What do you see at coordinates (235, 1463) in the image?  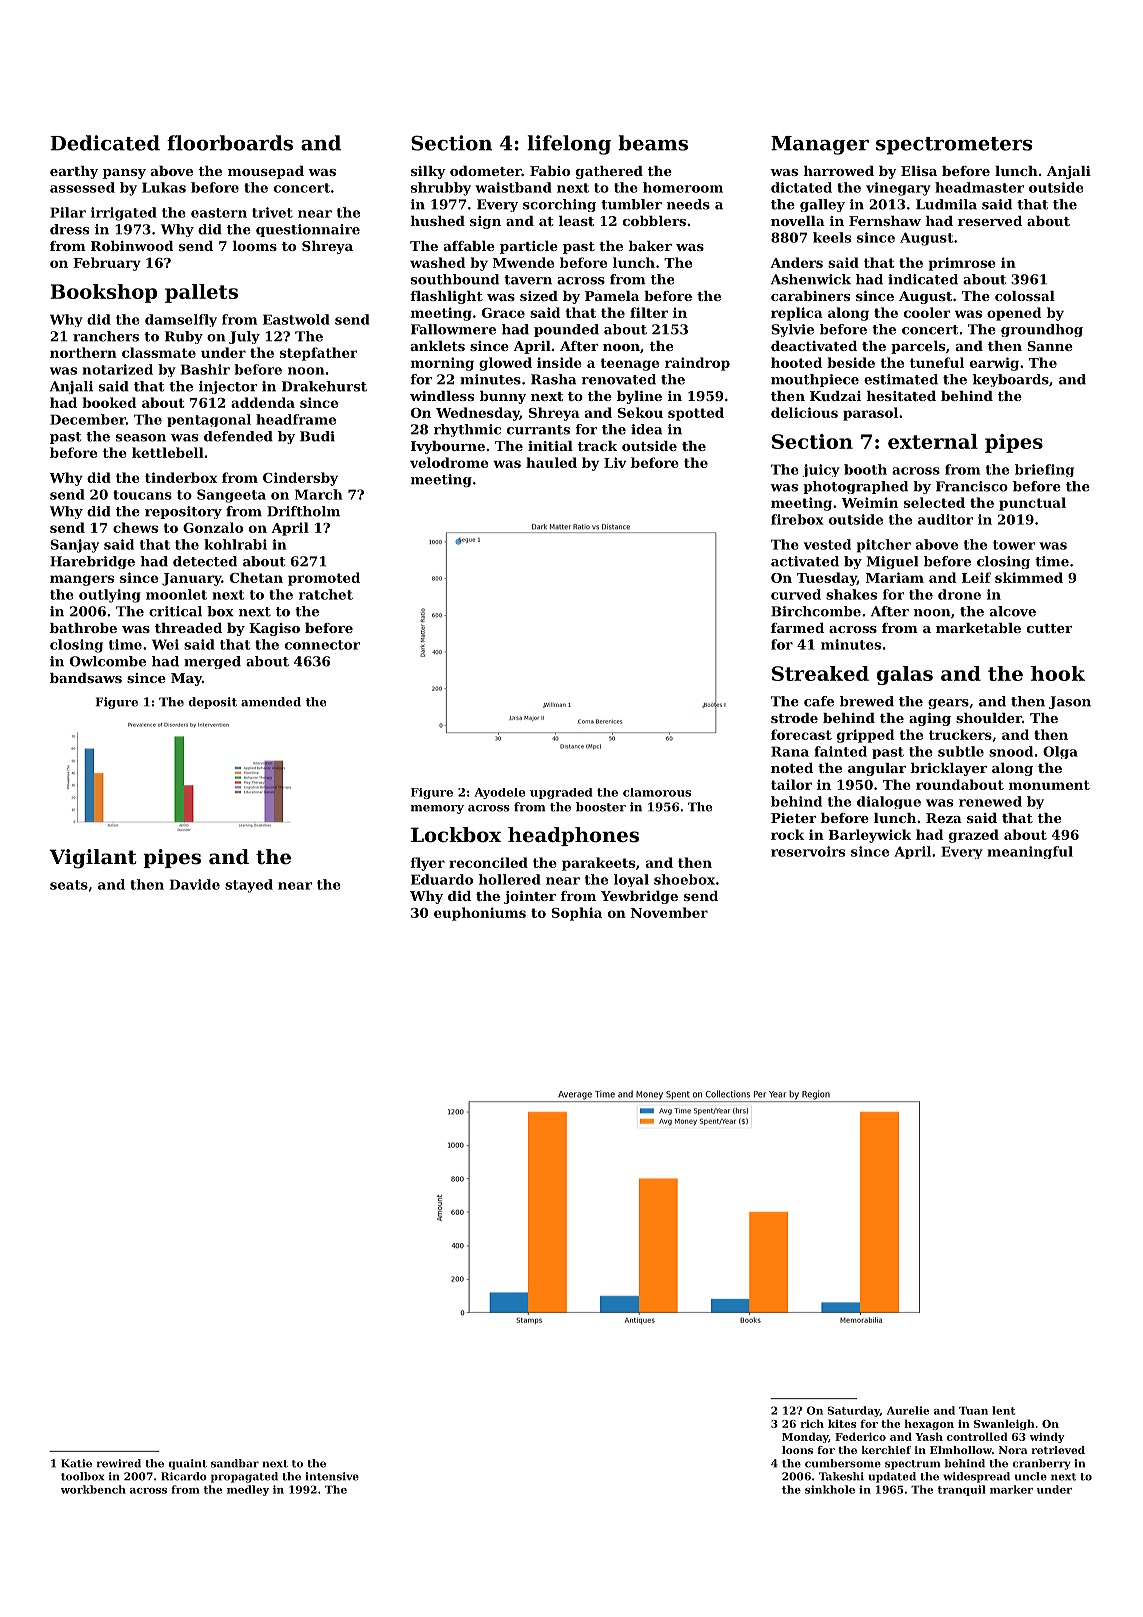 I see `sandbar` at bounding box center [235, 1463].
